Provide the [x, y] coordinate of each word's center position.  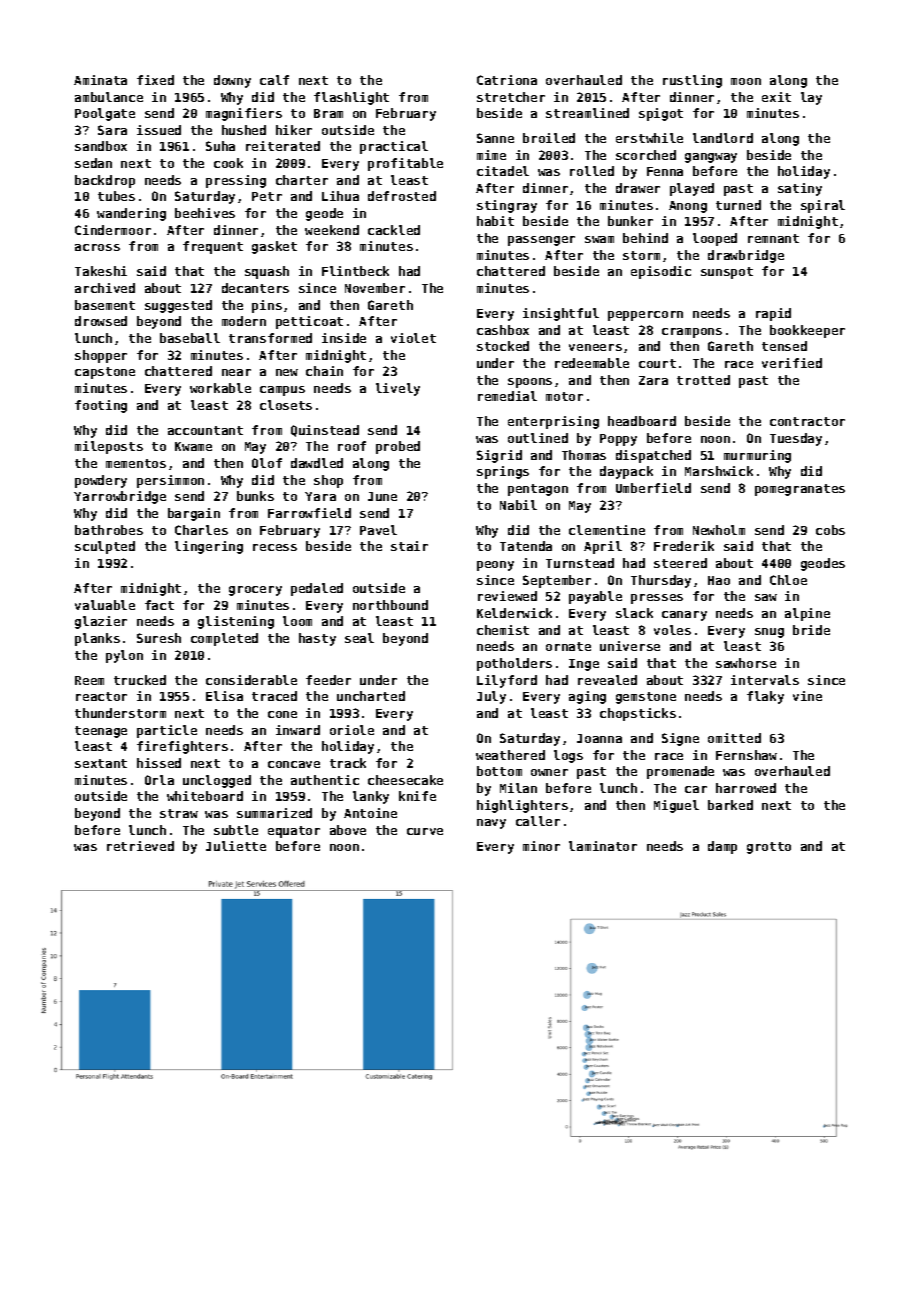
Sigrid [499, 456]
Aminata [100, 80]
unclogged [217, 781]
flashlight [351, 98]
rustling [692, 81]
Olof [267, 463]
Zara [653, 380]
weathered [510, 755]
